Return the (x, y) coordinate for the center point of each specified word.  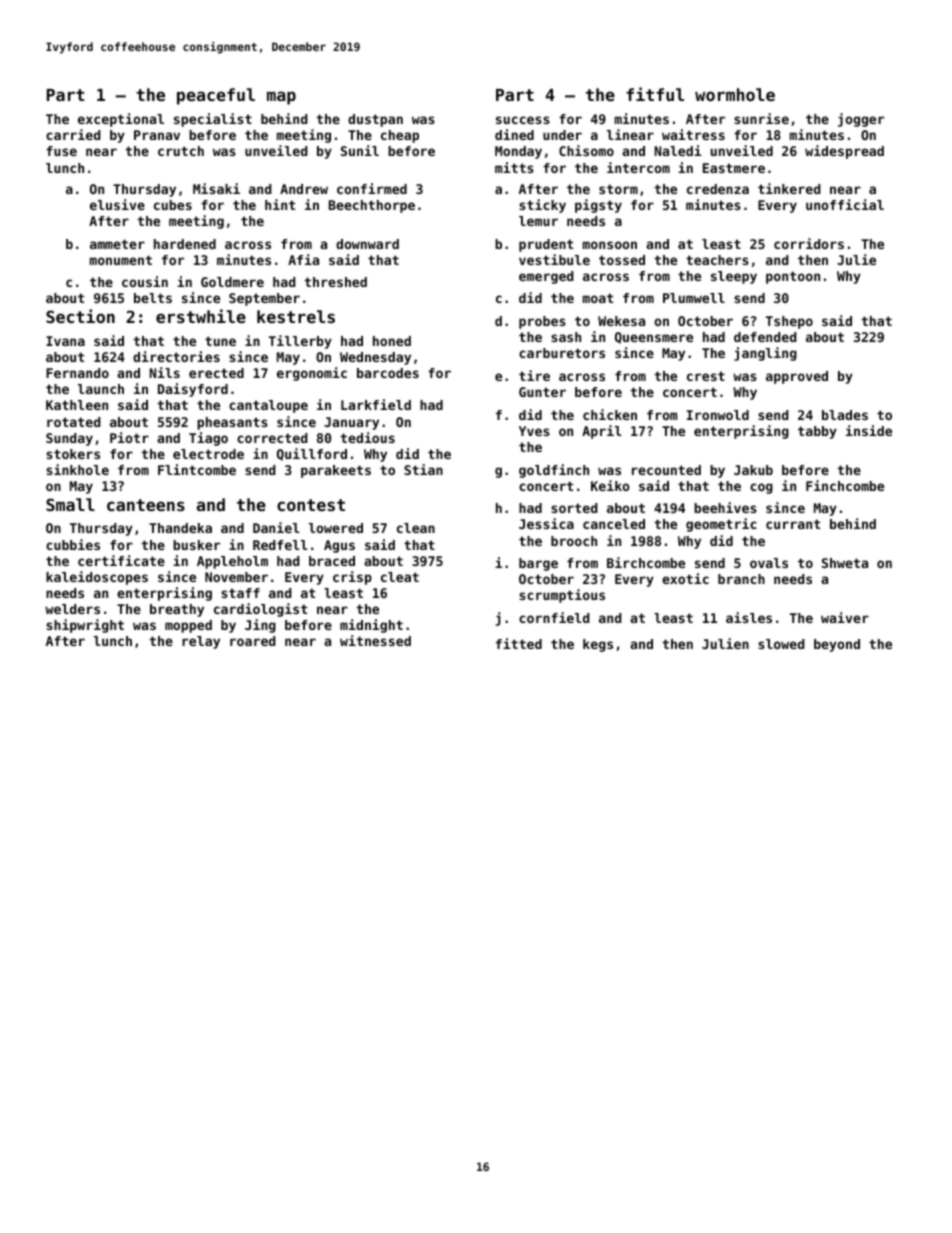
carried (73, 134)
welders (72, 609)
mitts (514, 167)
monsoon (610, 245)
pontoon (793, 277)
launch (101, 389)
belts (153, 298)
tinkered (789, 188)
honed (392, 341)
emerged (546, 277)
